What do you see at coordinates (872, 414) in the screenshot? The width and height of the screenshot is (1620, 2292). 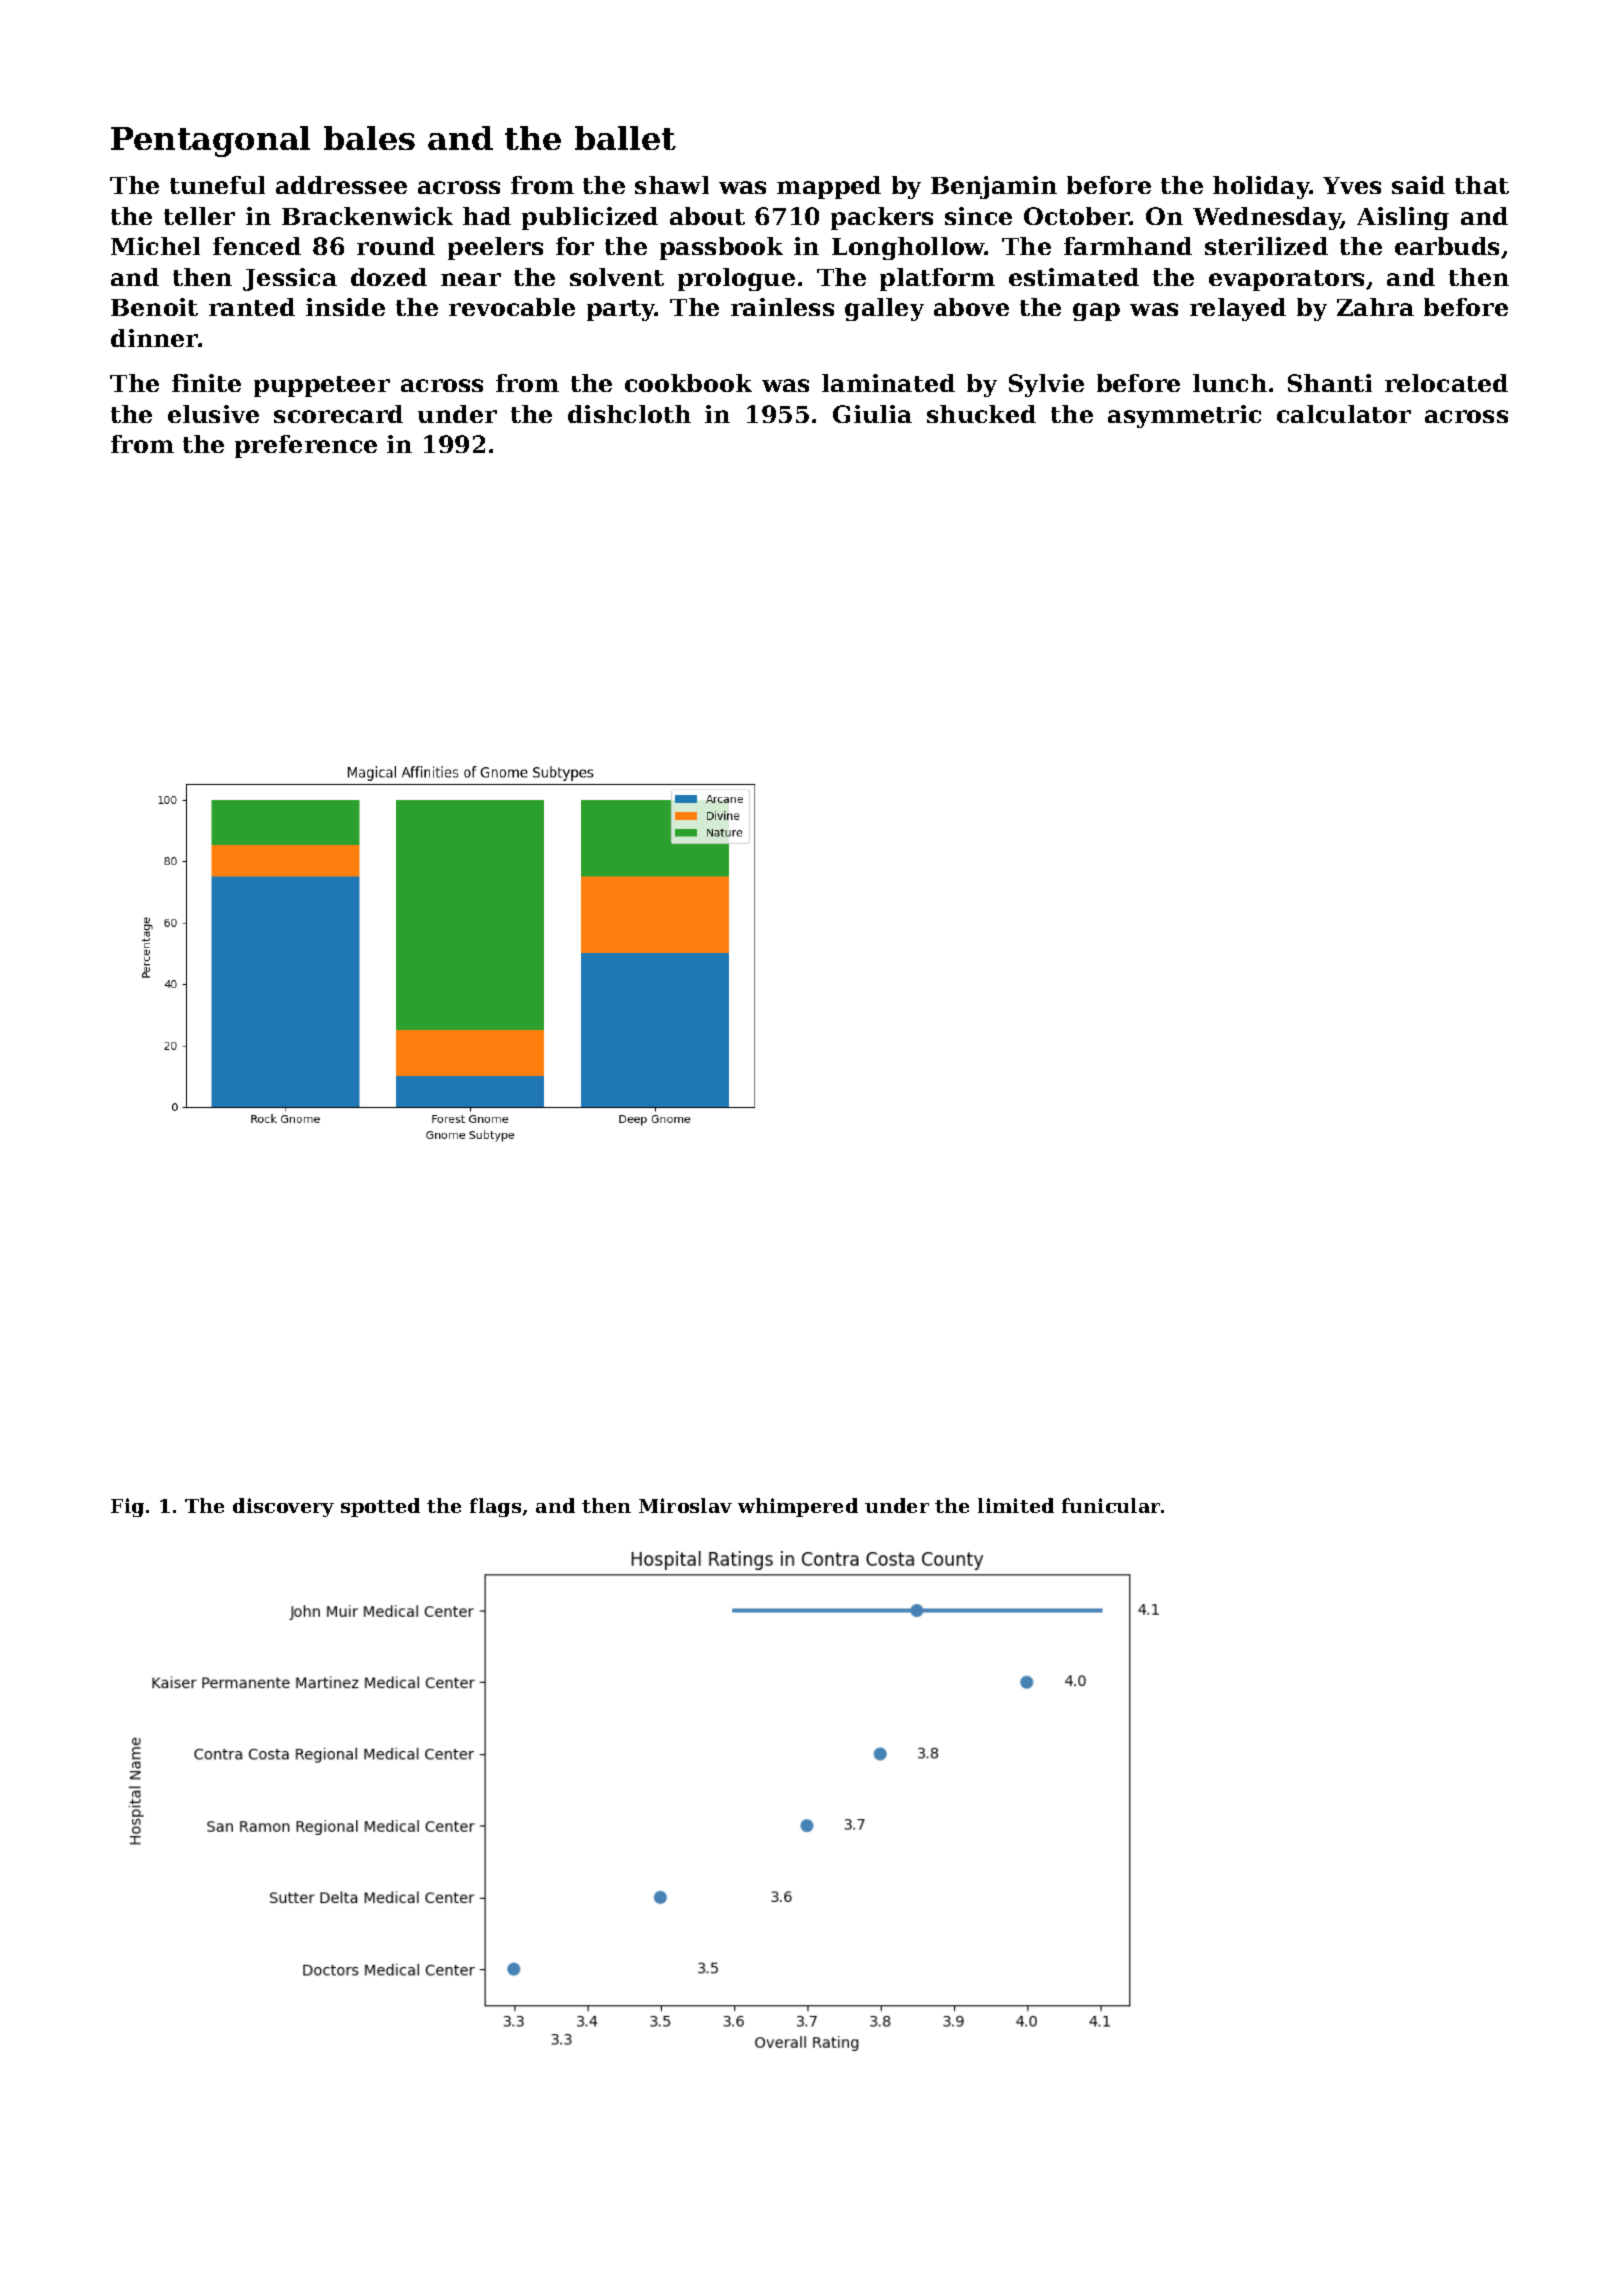 I see `Giulia` at bounding box center [872, 414].
